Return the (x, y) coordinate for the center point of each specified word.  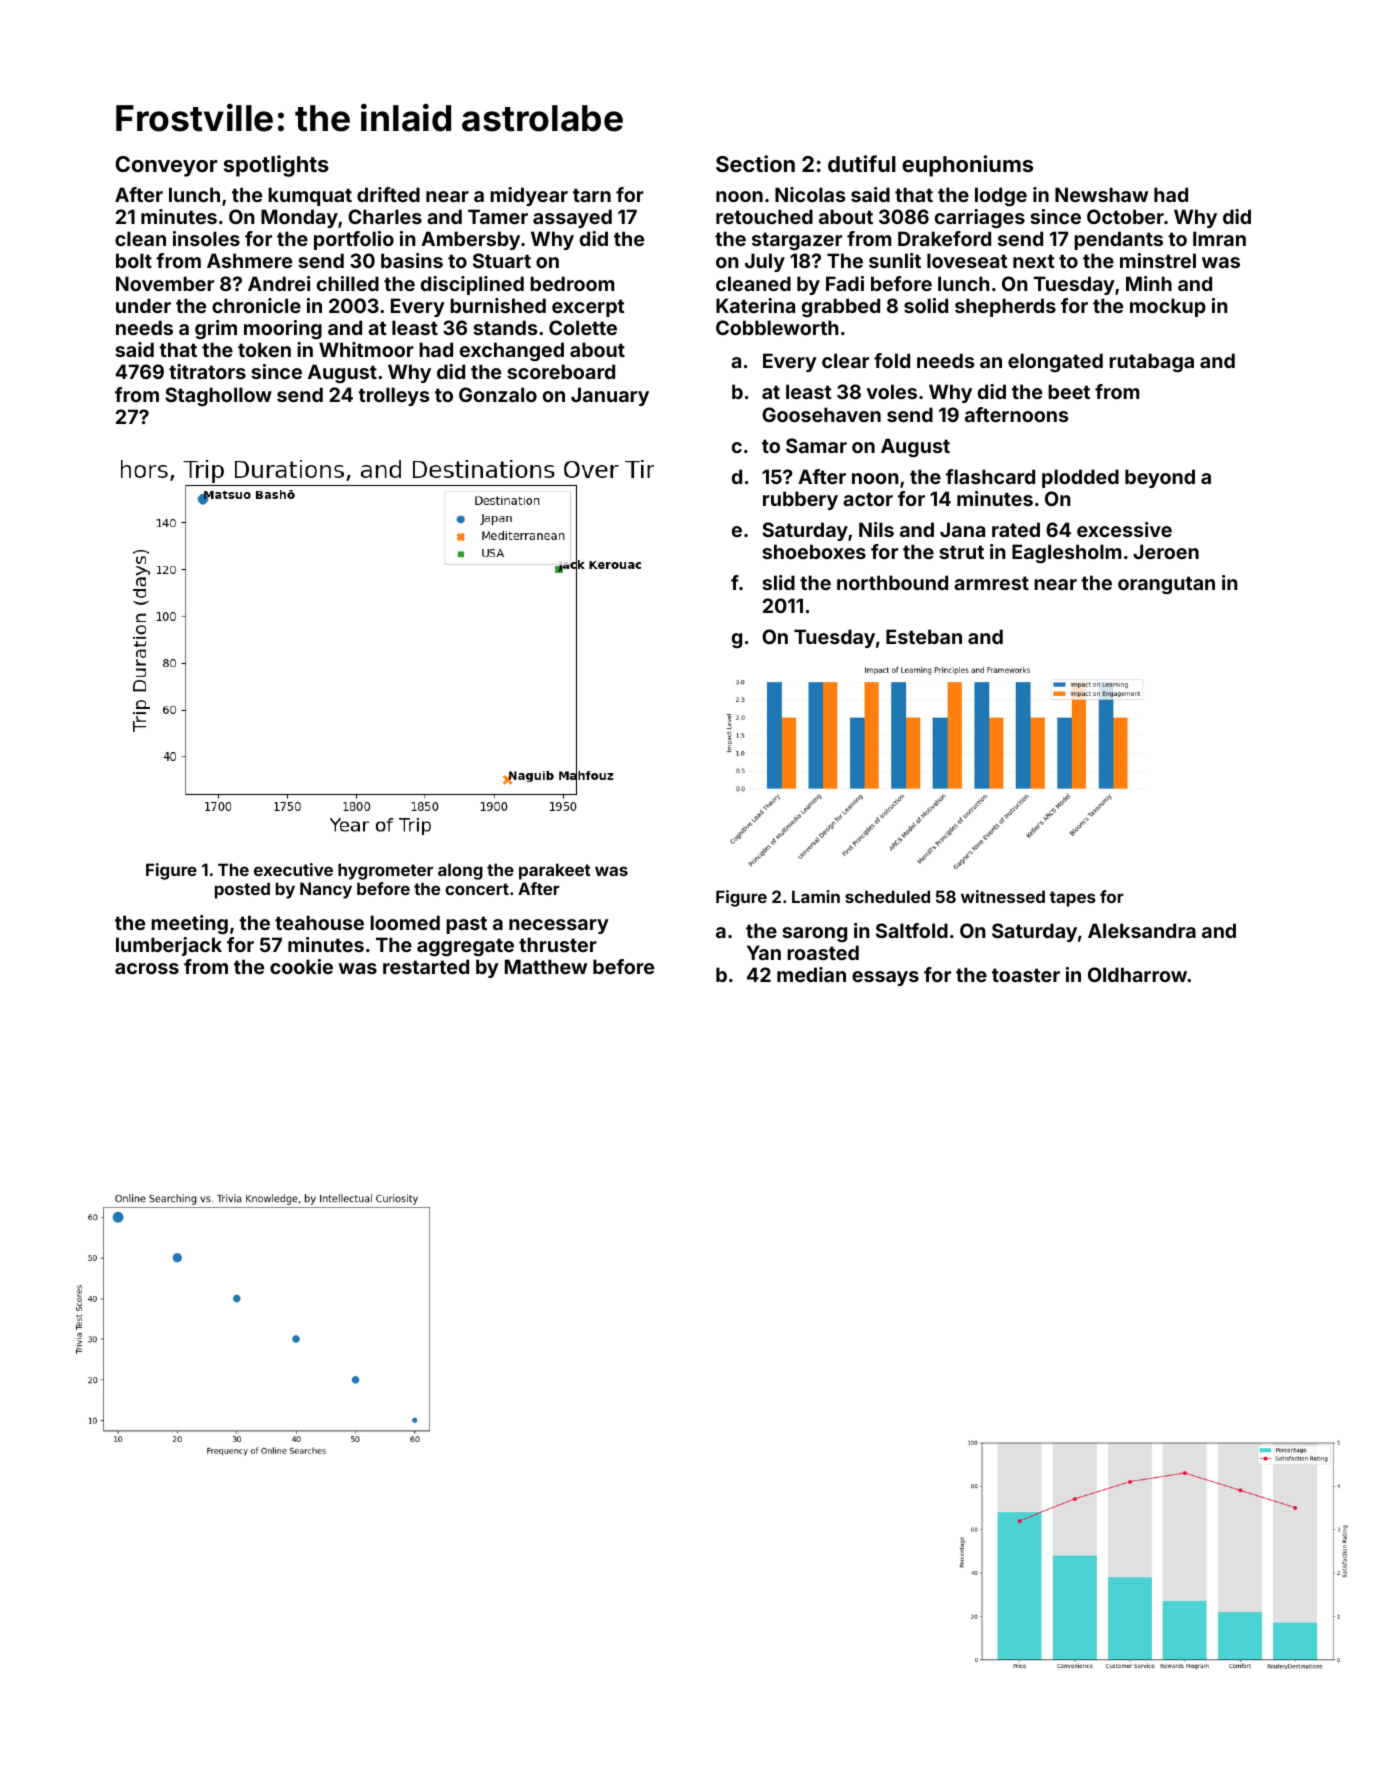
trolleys (394, 396)
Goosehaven (821, 414)
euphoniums (967, 166)
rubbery (800, 500)
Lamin (816, 896)
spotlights (276, 166)
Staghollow (218, 396)
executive (293, 869)
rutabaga (1151, 362)
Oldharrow (1138, 974)
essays (885, 978)
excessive (1124, 529)
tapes (1073, 899)
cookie (301, 966)
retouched (764, 216)
